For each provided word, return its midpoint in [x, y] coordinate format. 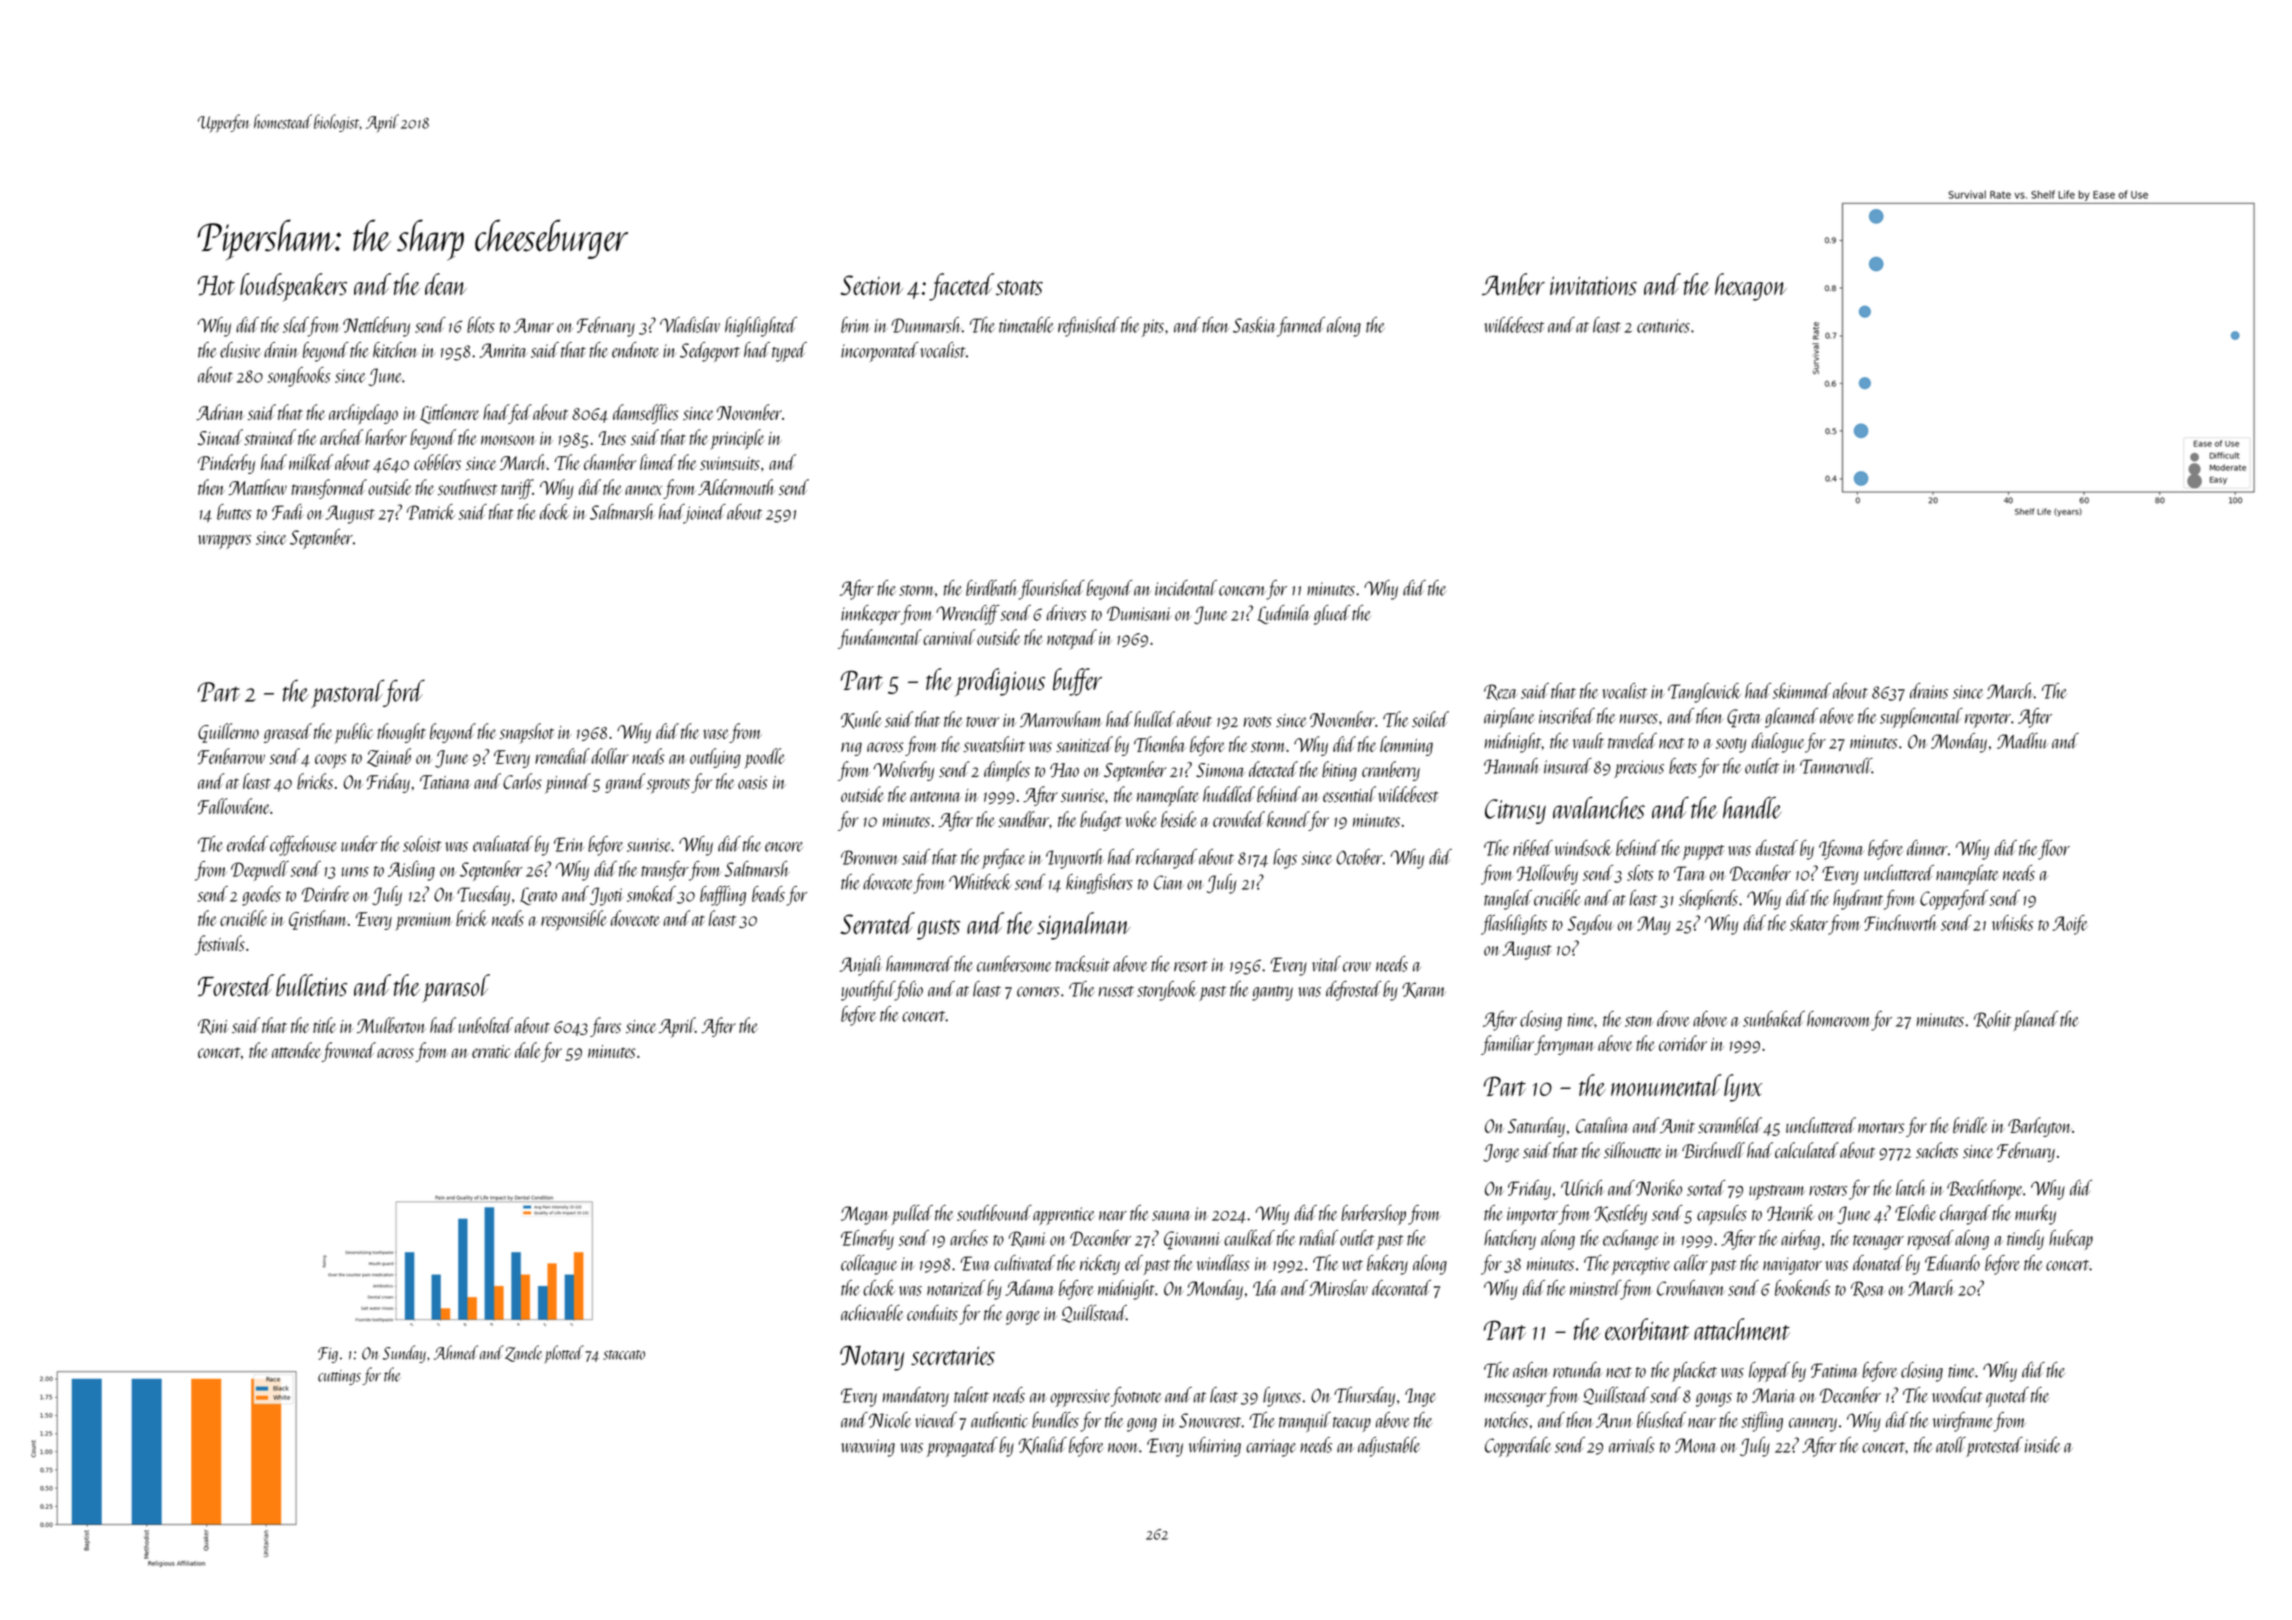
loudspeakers [293, 287]
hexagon [1751, 287]
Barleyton [2040, 1127]
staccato [624, 1355]
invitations [1593, 285]
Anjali [861, 966]
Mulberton [391, 1025]
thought [401, 733]
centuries [1663, 326]
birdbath [992, 588]
